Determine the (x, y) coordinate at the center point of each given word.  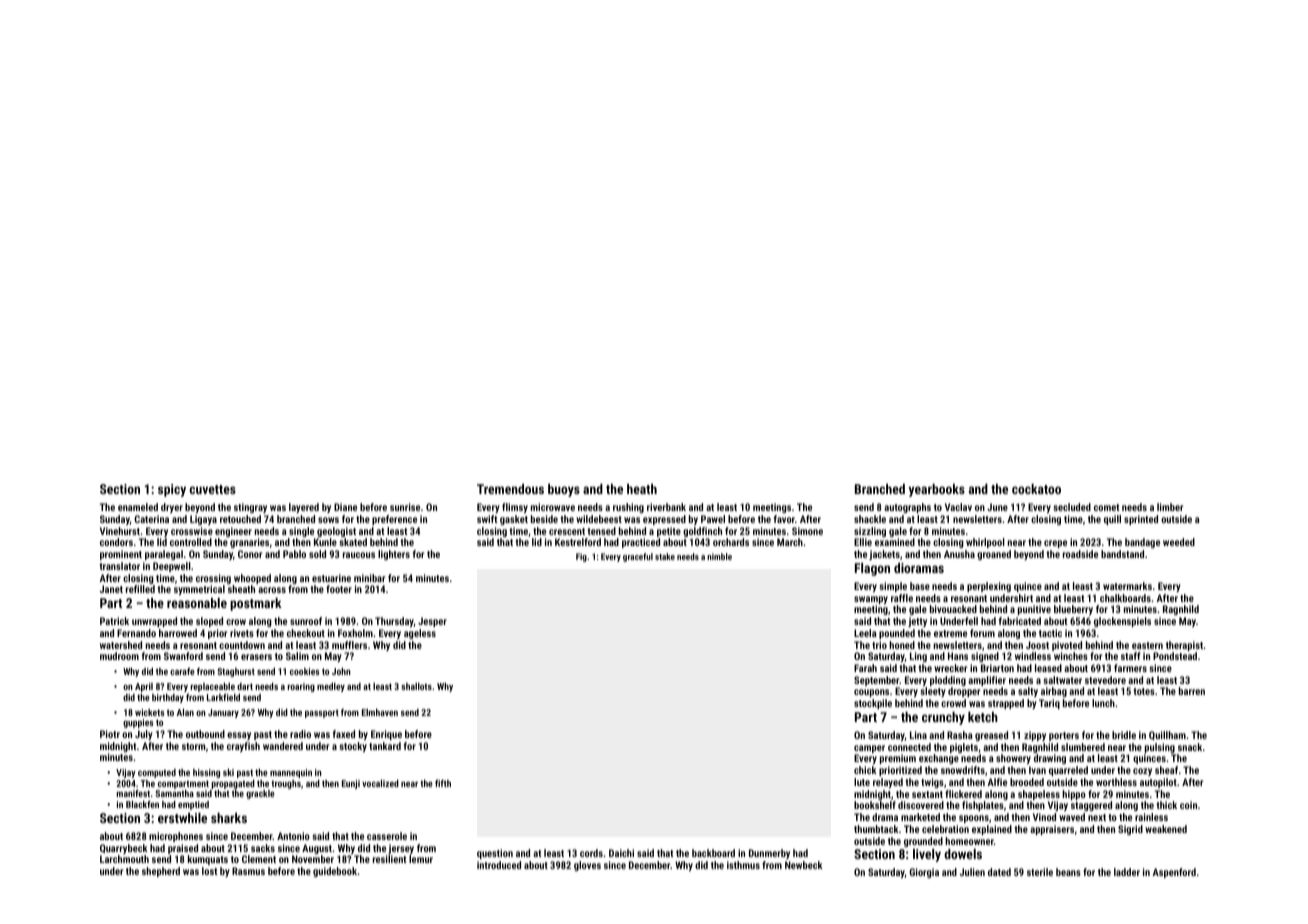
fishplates (983, 806)
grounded (923, 842)
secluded (1072, 507)
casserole (387, 836)
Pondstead (1175, 656)
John (341, 671)
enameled (138, 507)
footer (339, 589)
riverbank (666, 507)
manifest (133, 793)
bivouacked (953, 609)
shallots (416, 686)
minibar (369, 578)
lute (862, 782)
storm (194, 746)
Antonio (293, 836)
